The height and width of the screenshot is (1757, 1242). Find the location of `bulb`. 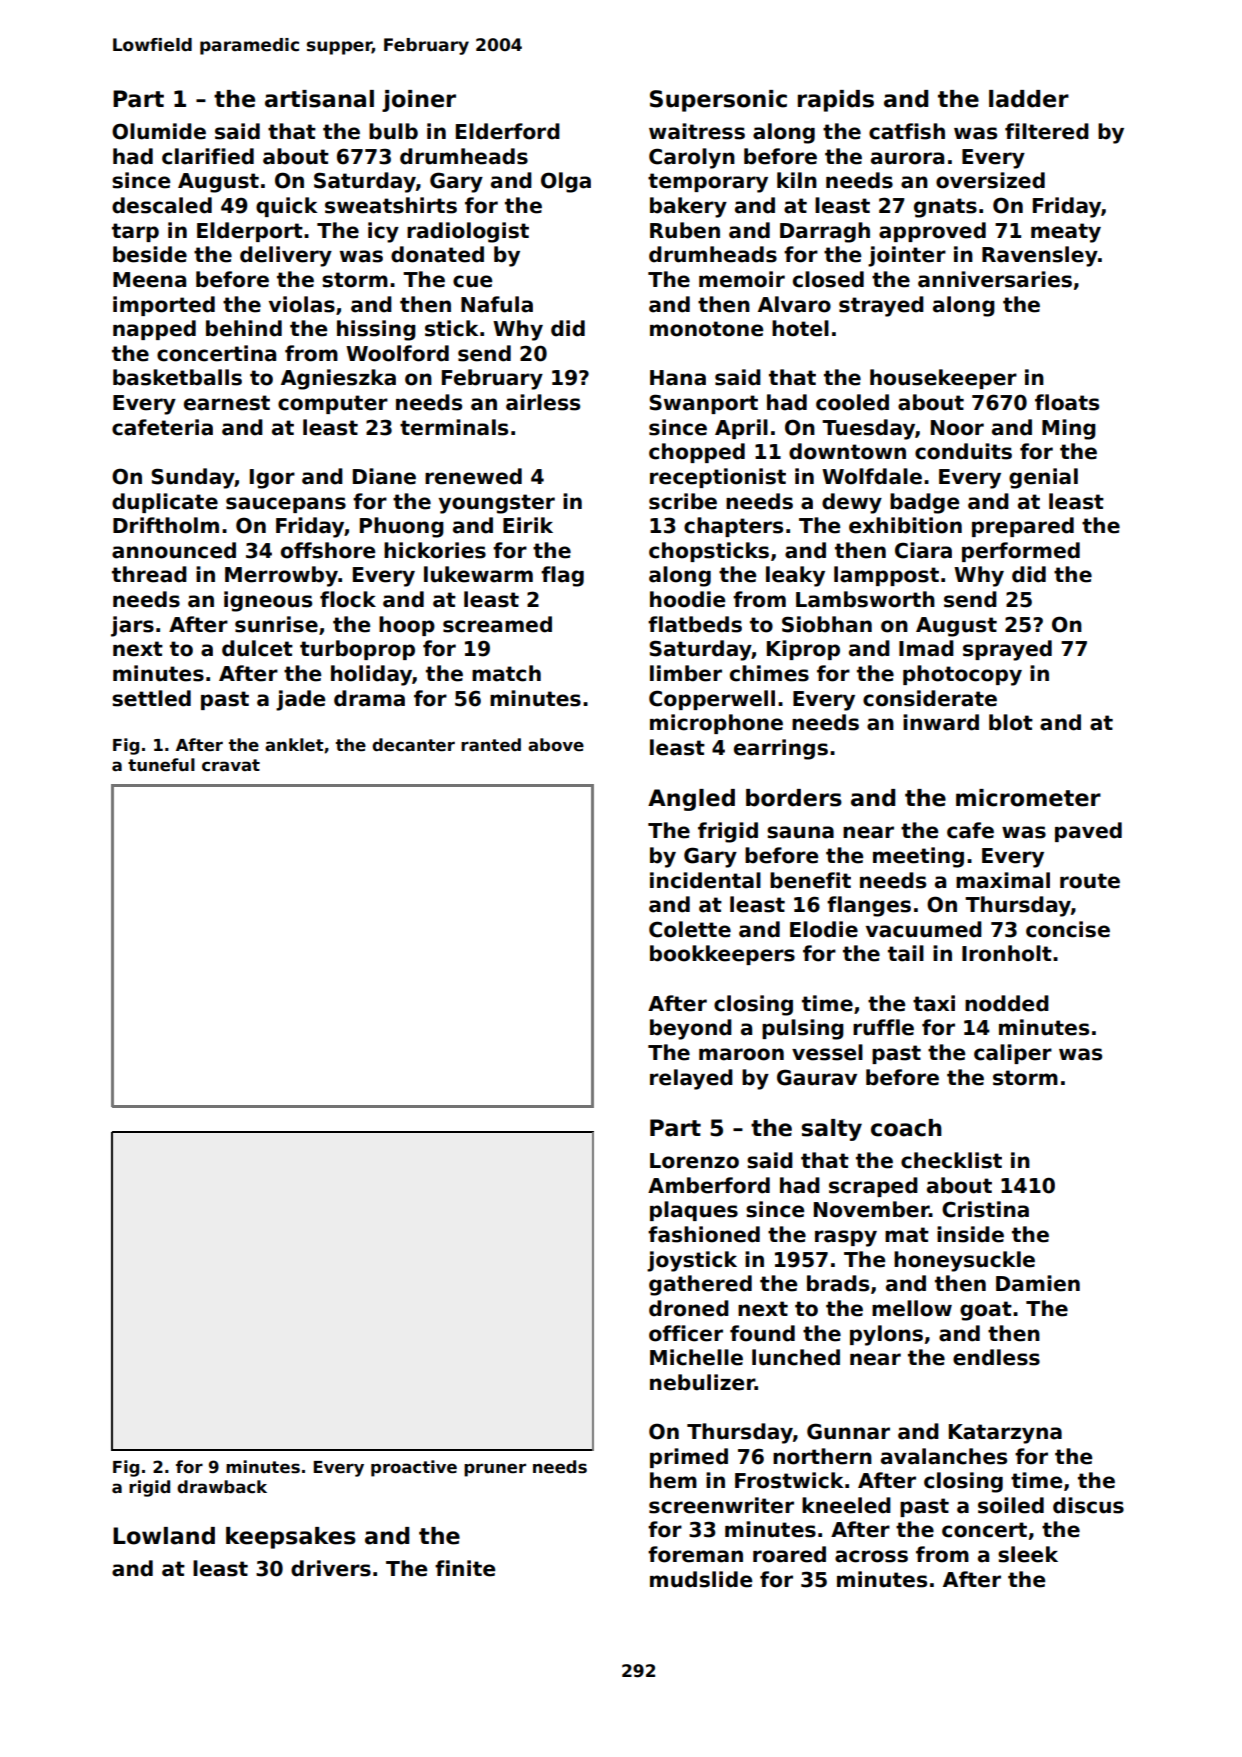

bulb is located at coordinates (393, 131).
